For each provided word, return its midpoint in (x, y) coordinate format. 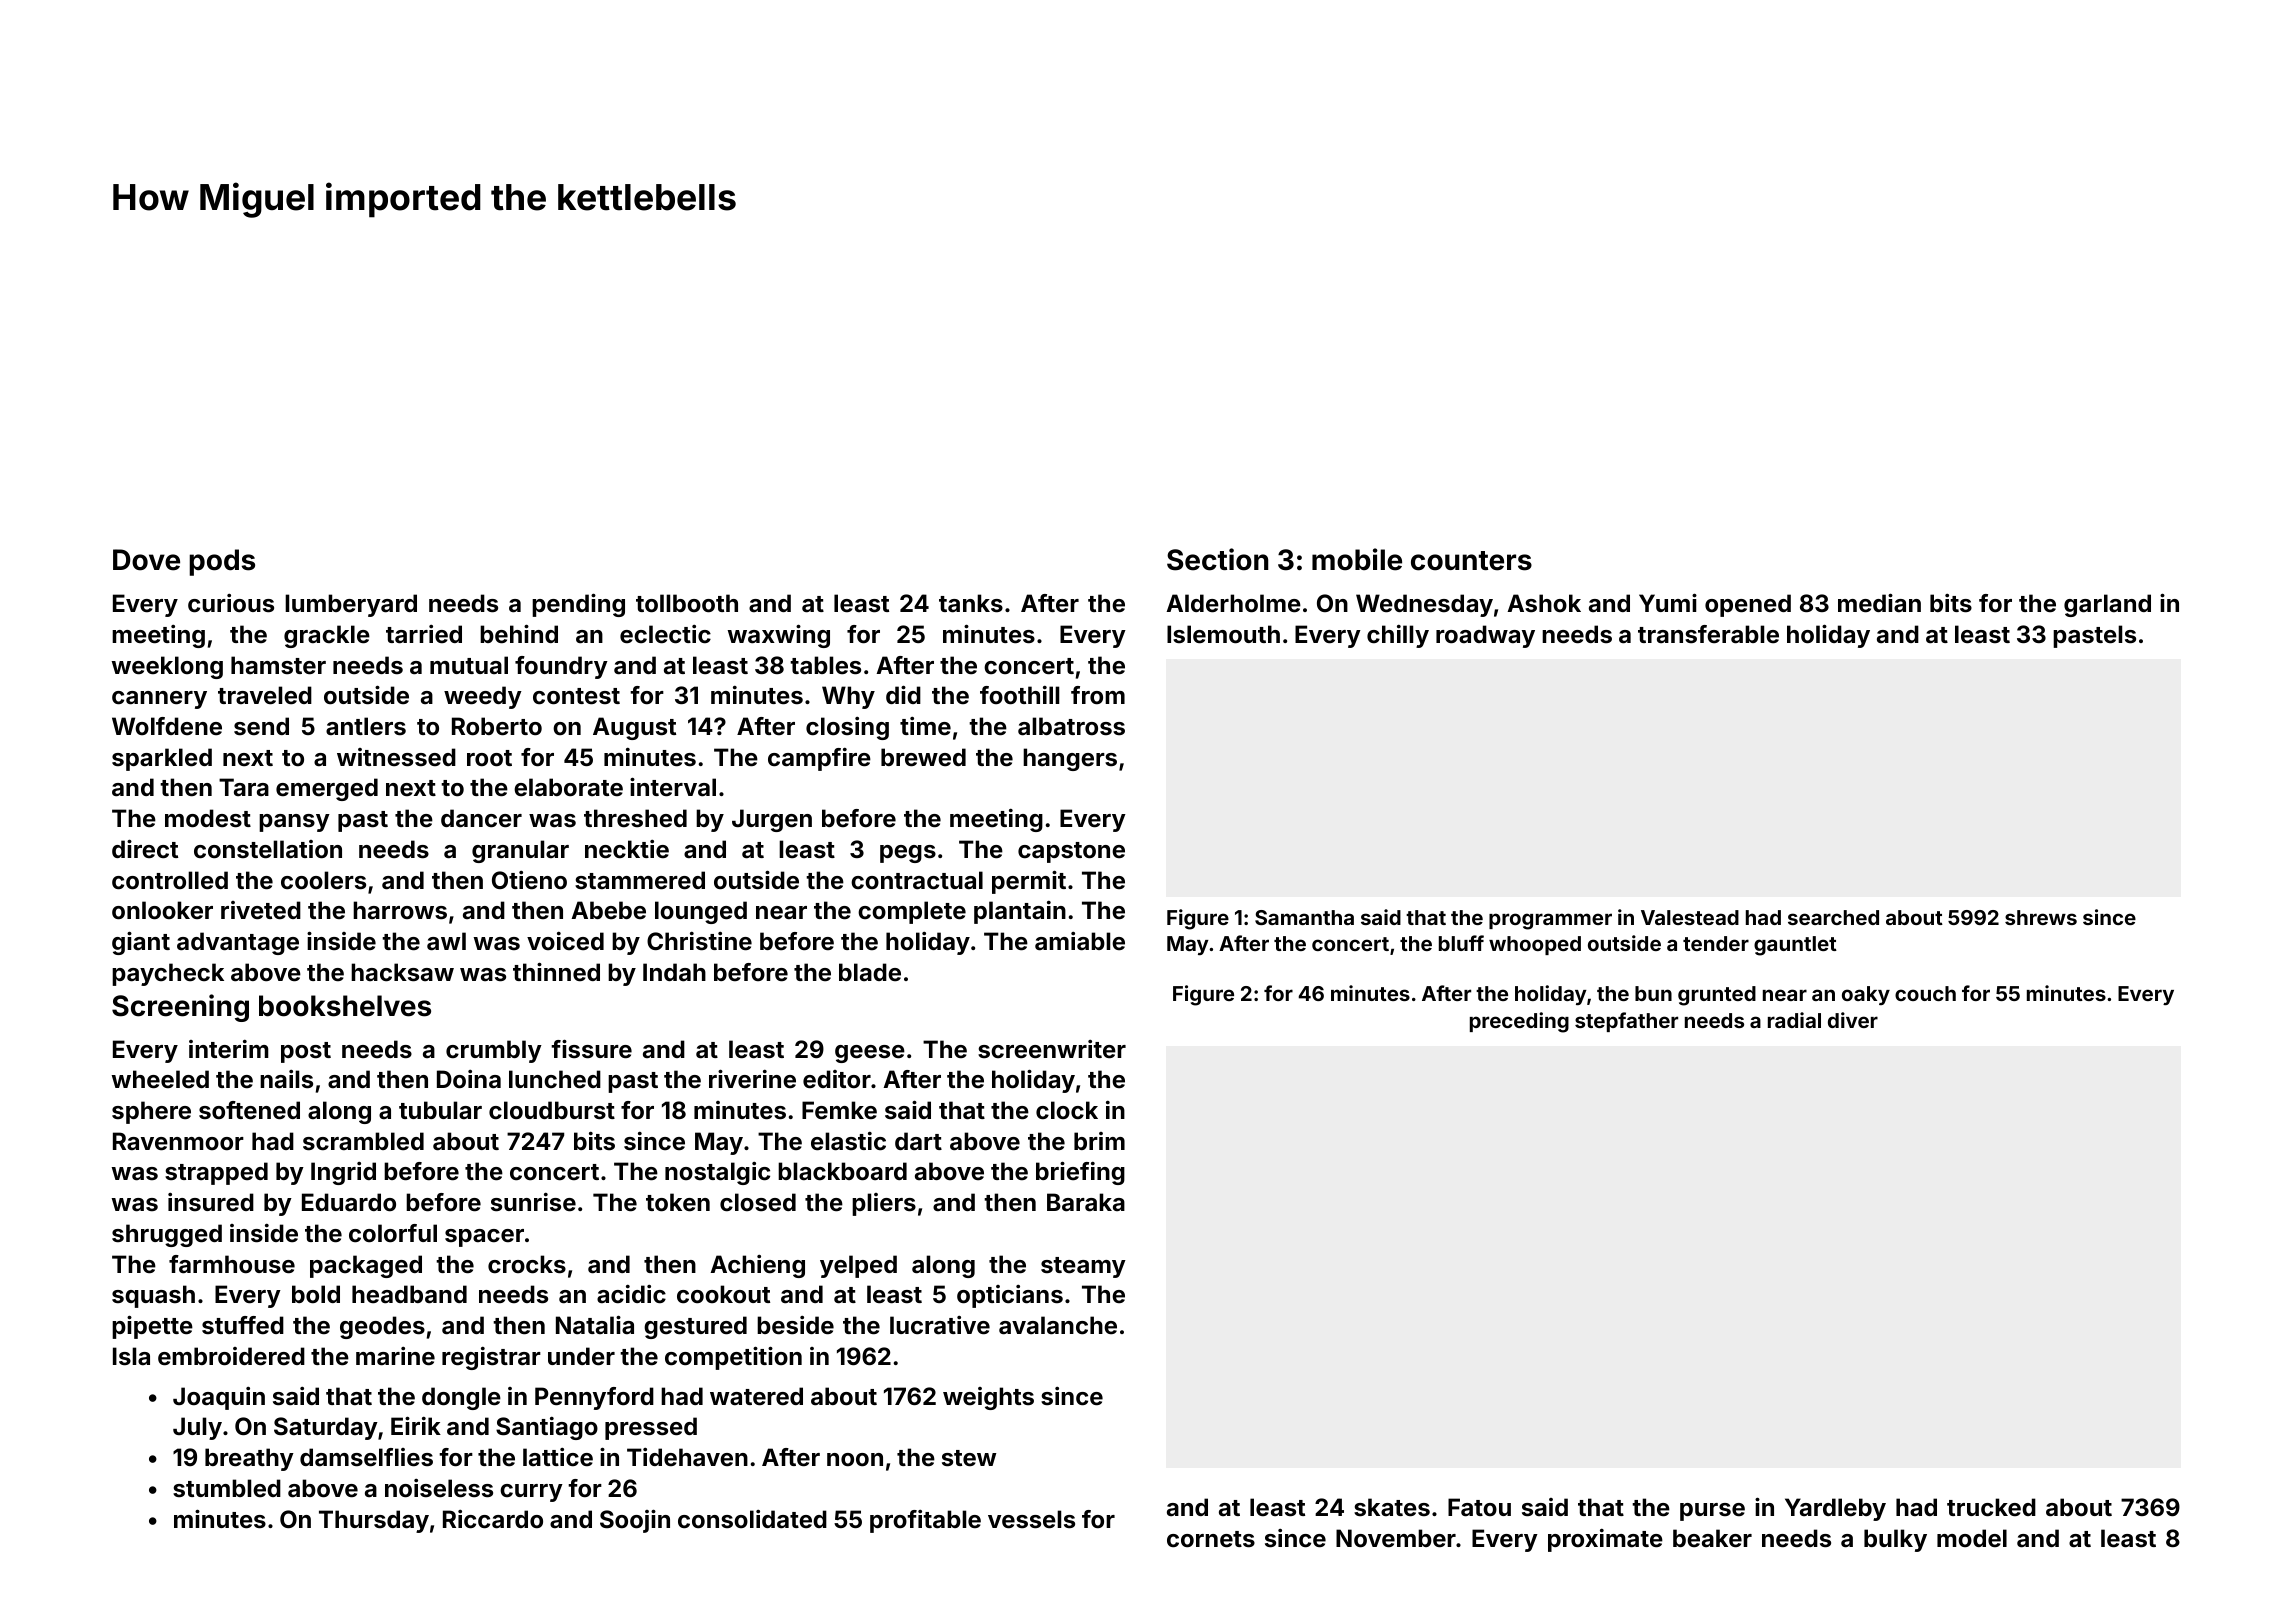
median (1879, 603)
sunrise (533, 1202)
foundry (561, 667)
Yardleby (1835, 1509)
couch (1925, 993)
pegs (908, 854)
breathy (249, 1459)
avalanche (1058, 1325)
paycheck (168, 974)
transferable (1708, 634)
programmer (1550, 921)
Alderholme (1233, 603)
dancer (481, 818)
